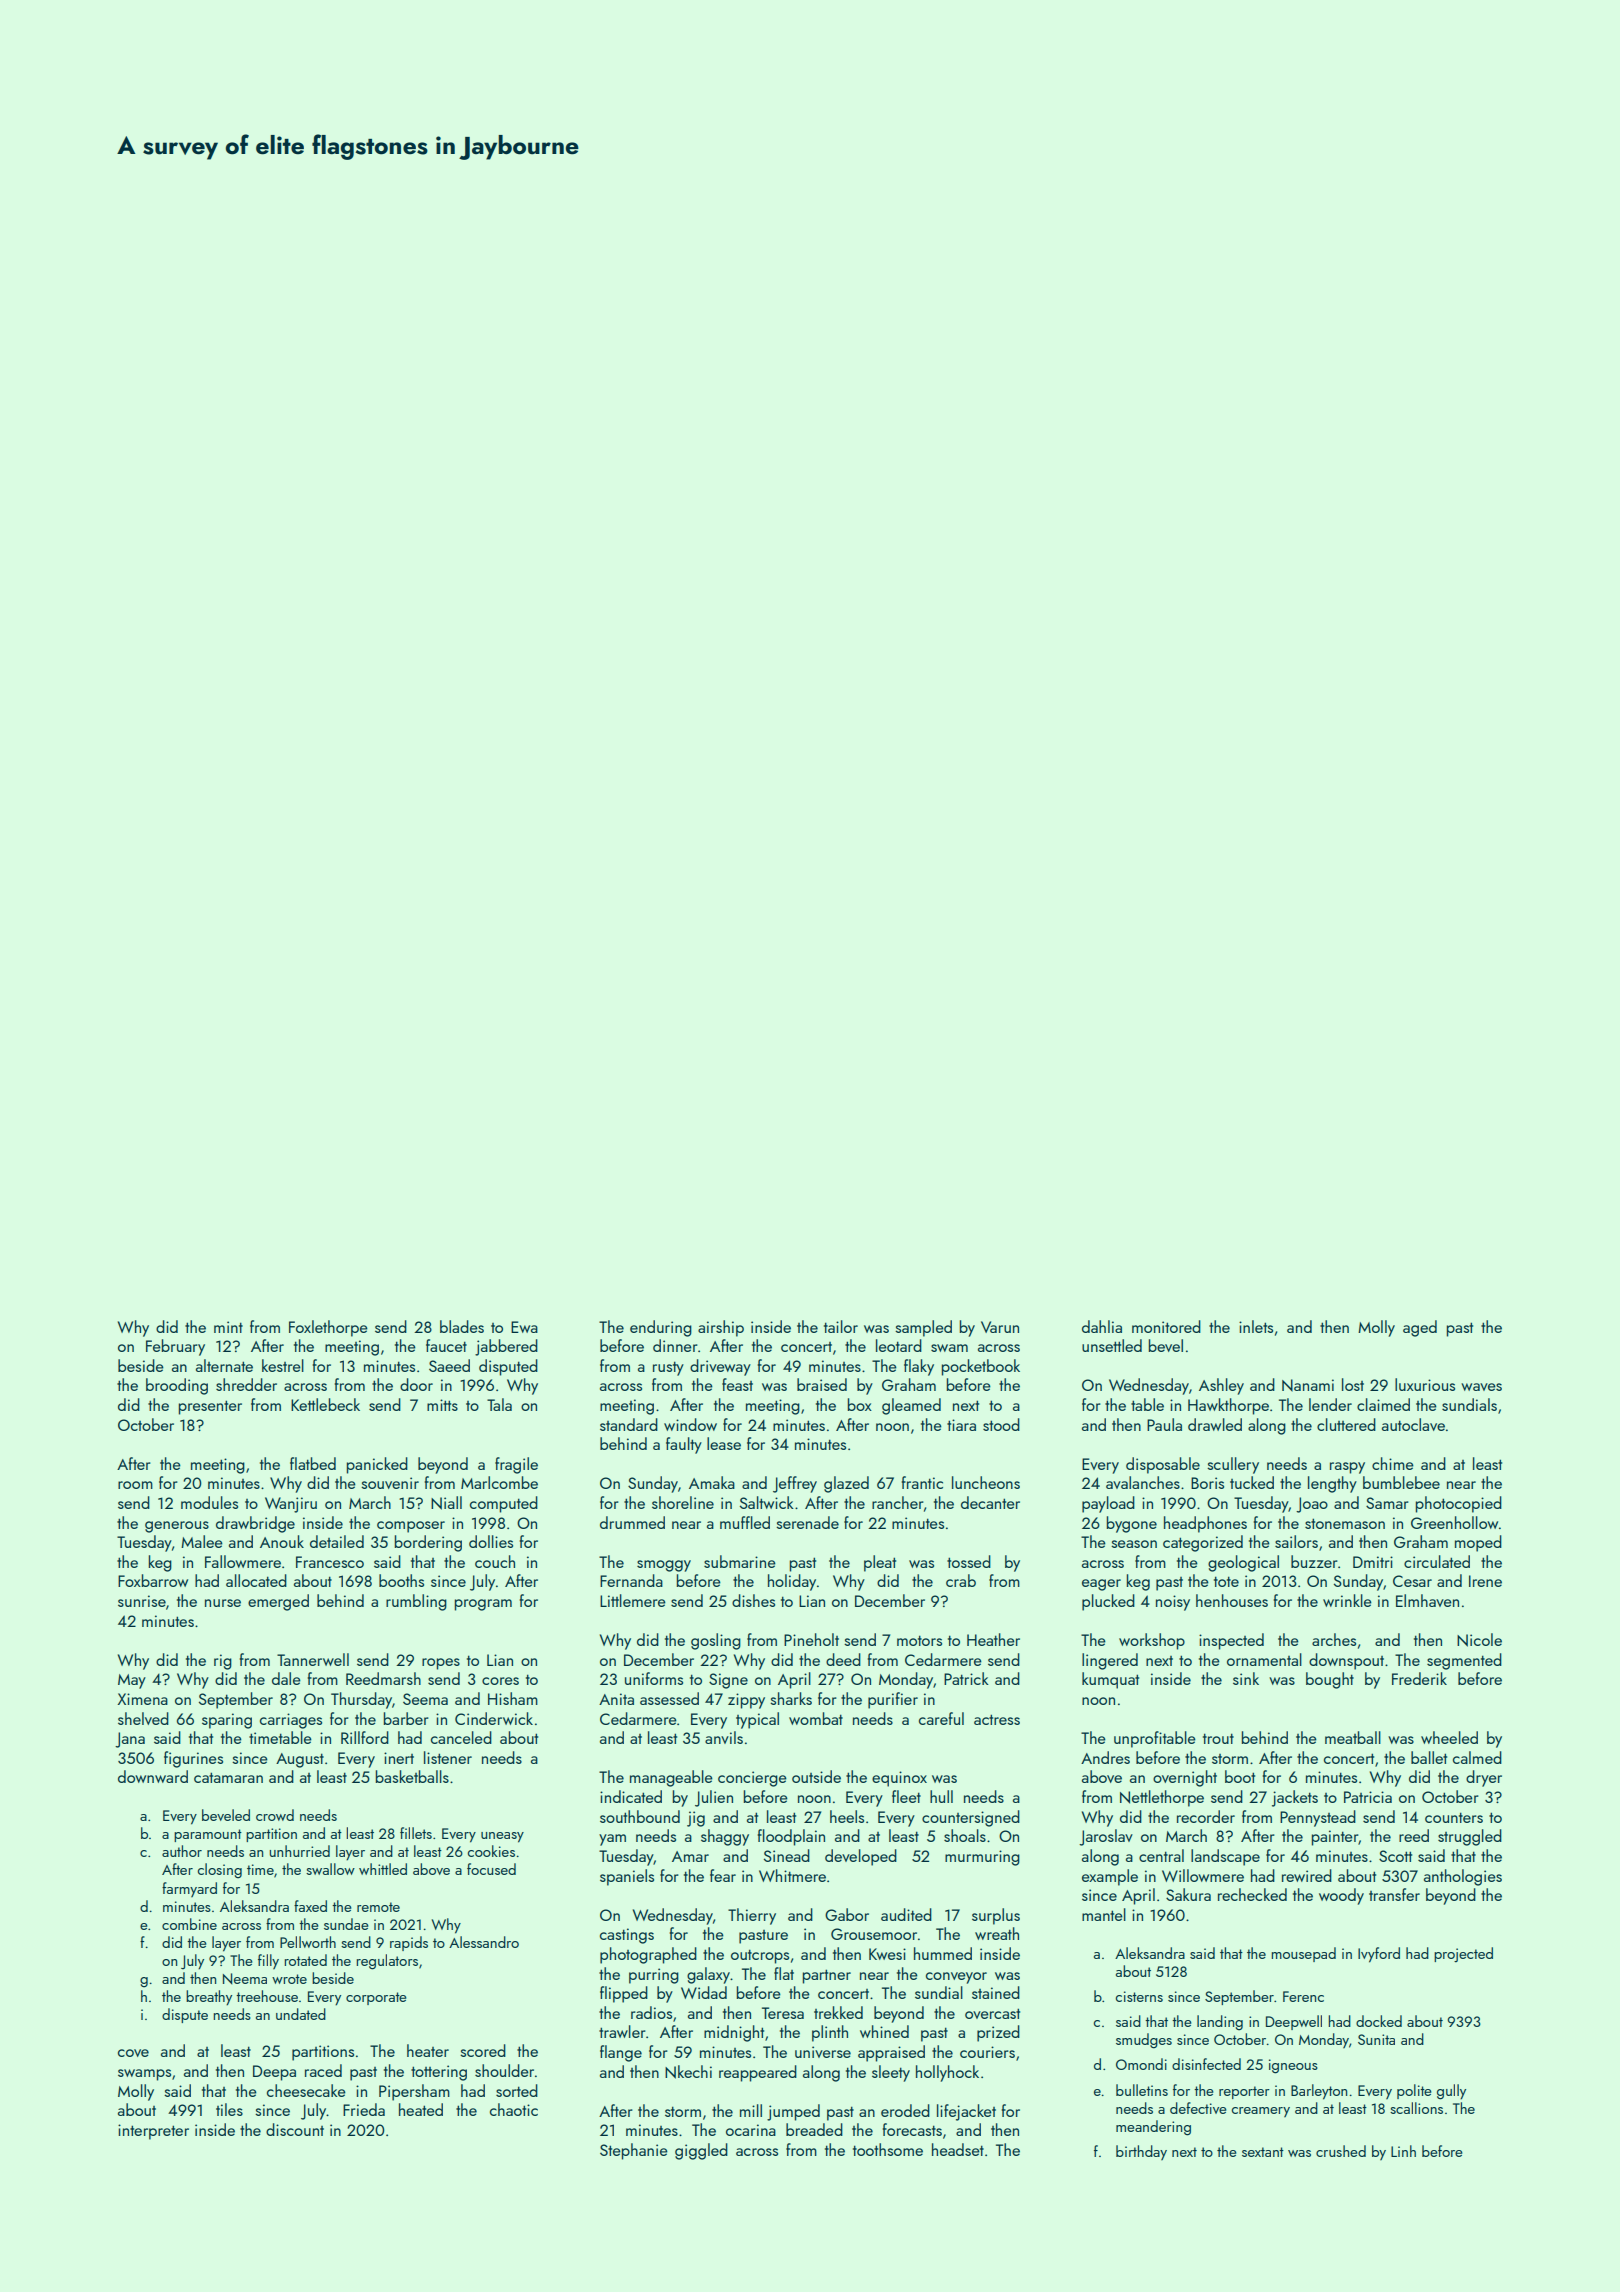 The height and width of the page is (2292, 1620). I want to click on segmented, so click(1464, 1661).
